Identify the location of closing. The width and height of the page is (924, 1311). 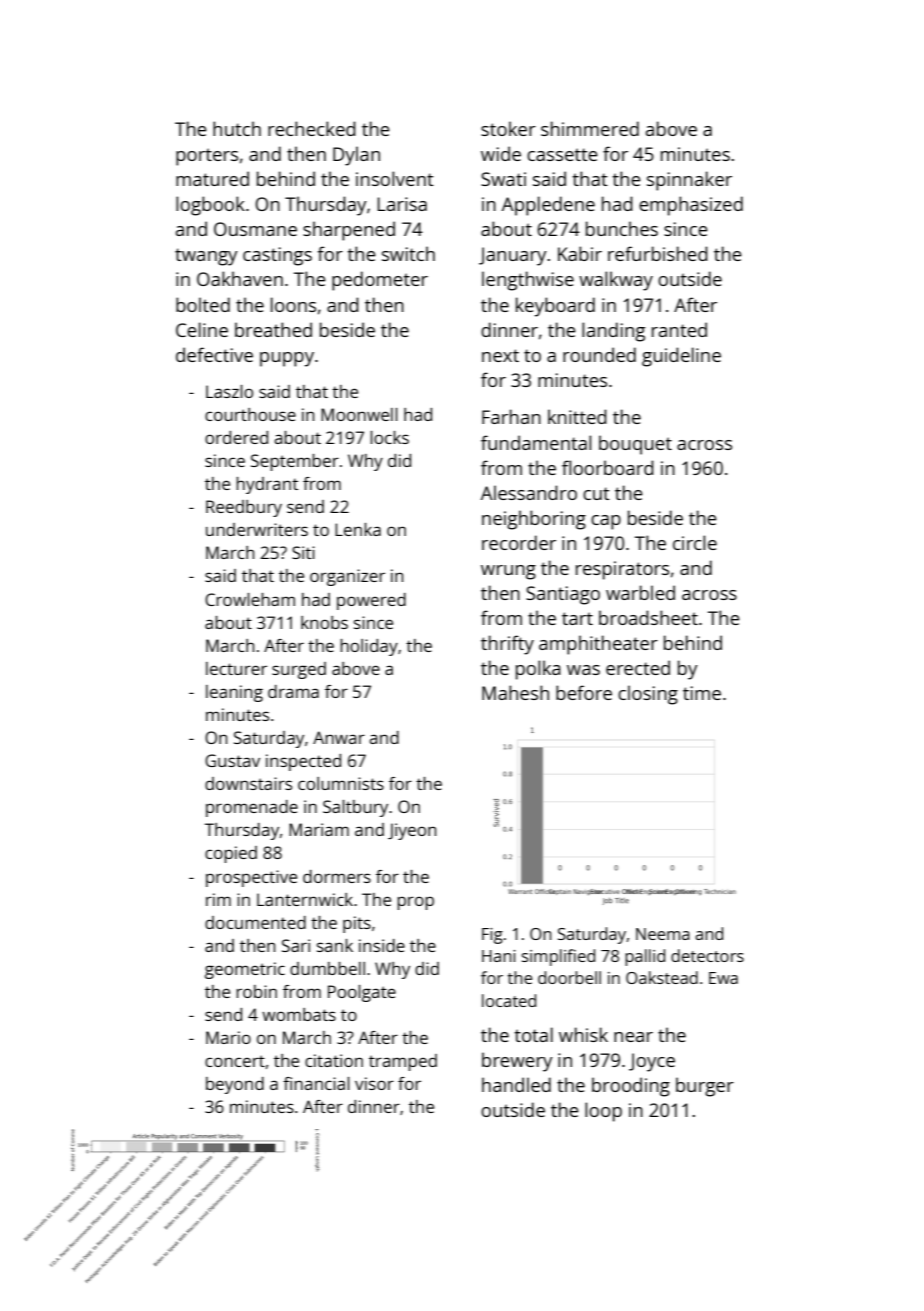
(648, 695).
